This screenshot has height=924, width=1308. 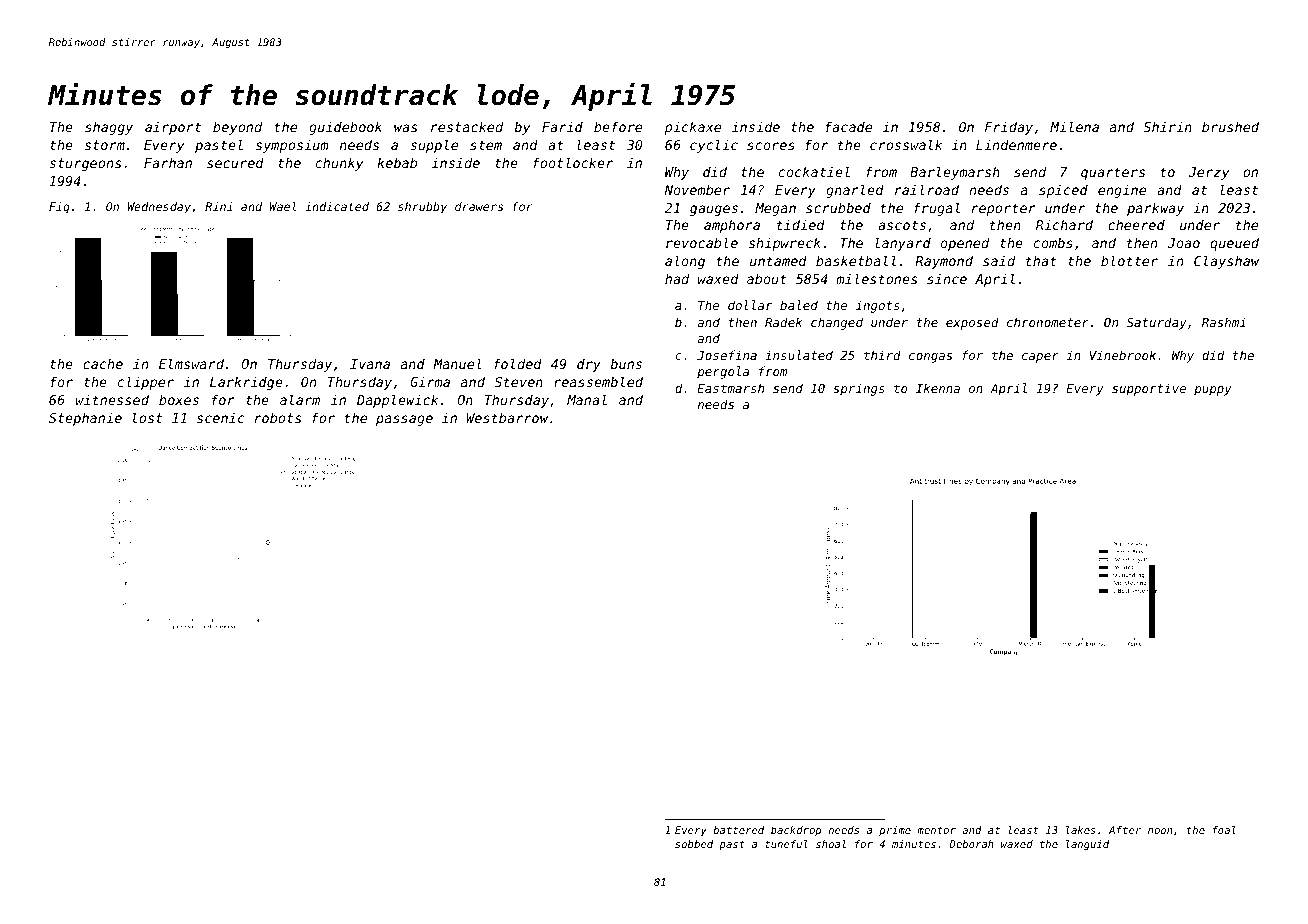 What do you see at coordinates (85, 419) in the screenshot?
I see `Stephanie` at bounding box center [85, 419].
